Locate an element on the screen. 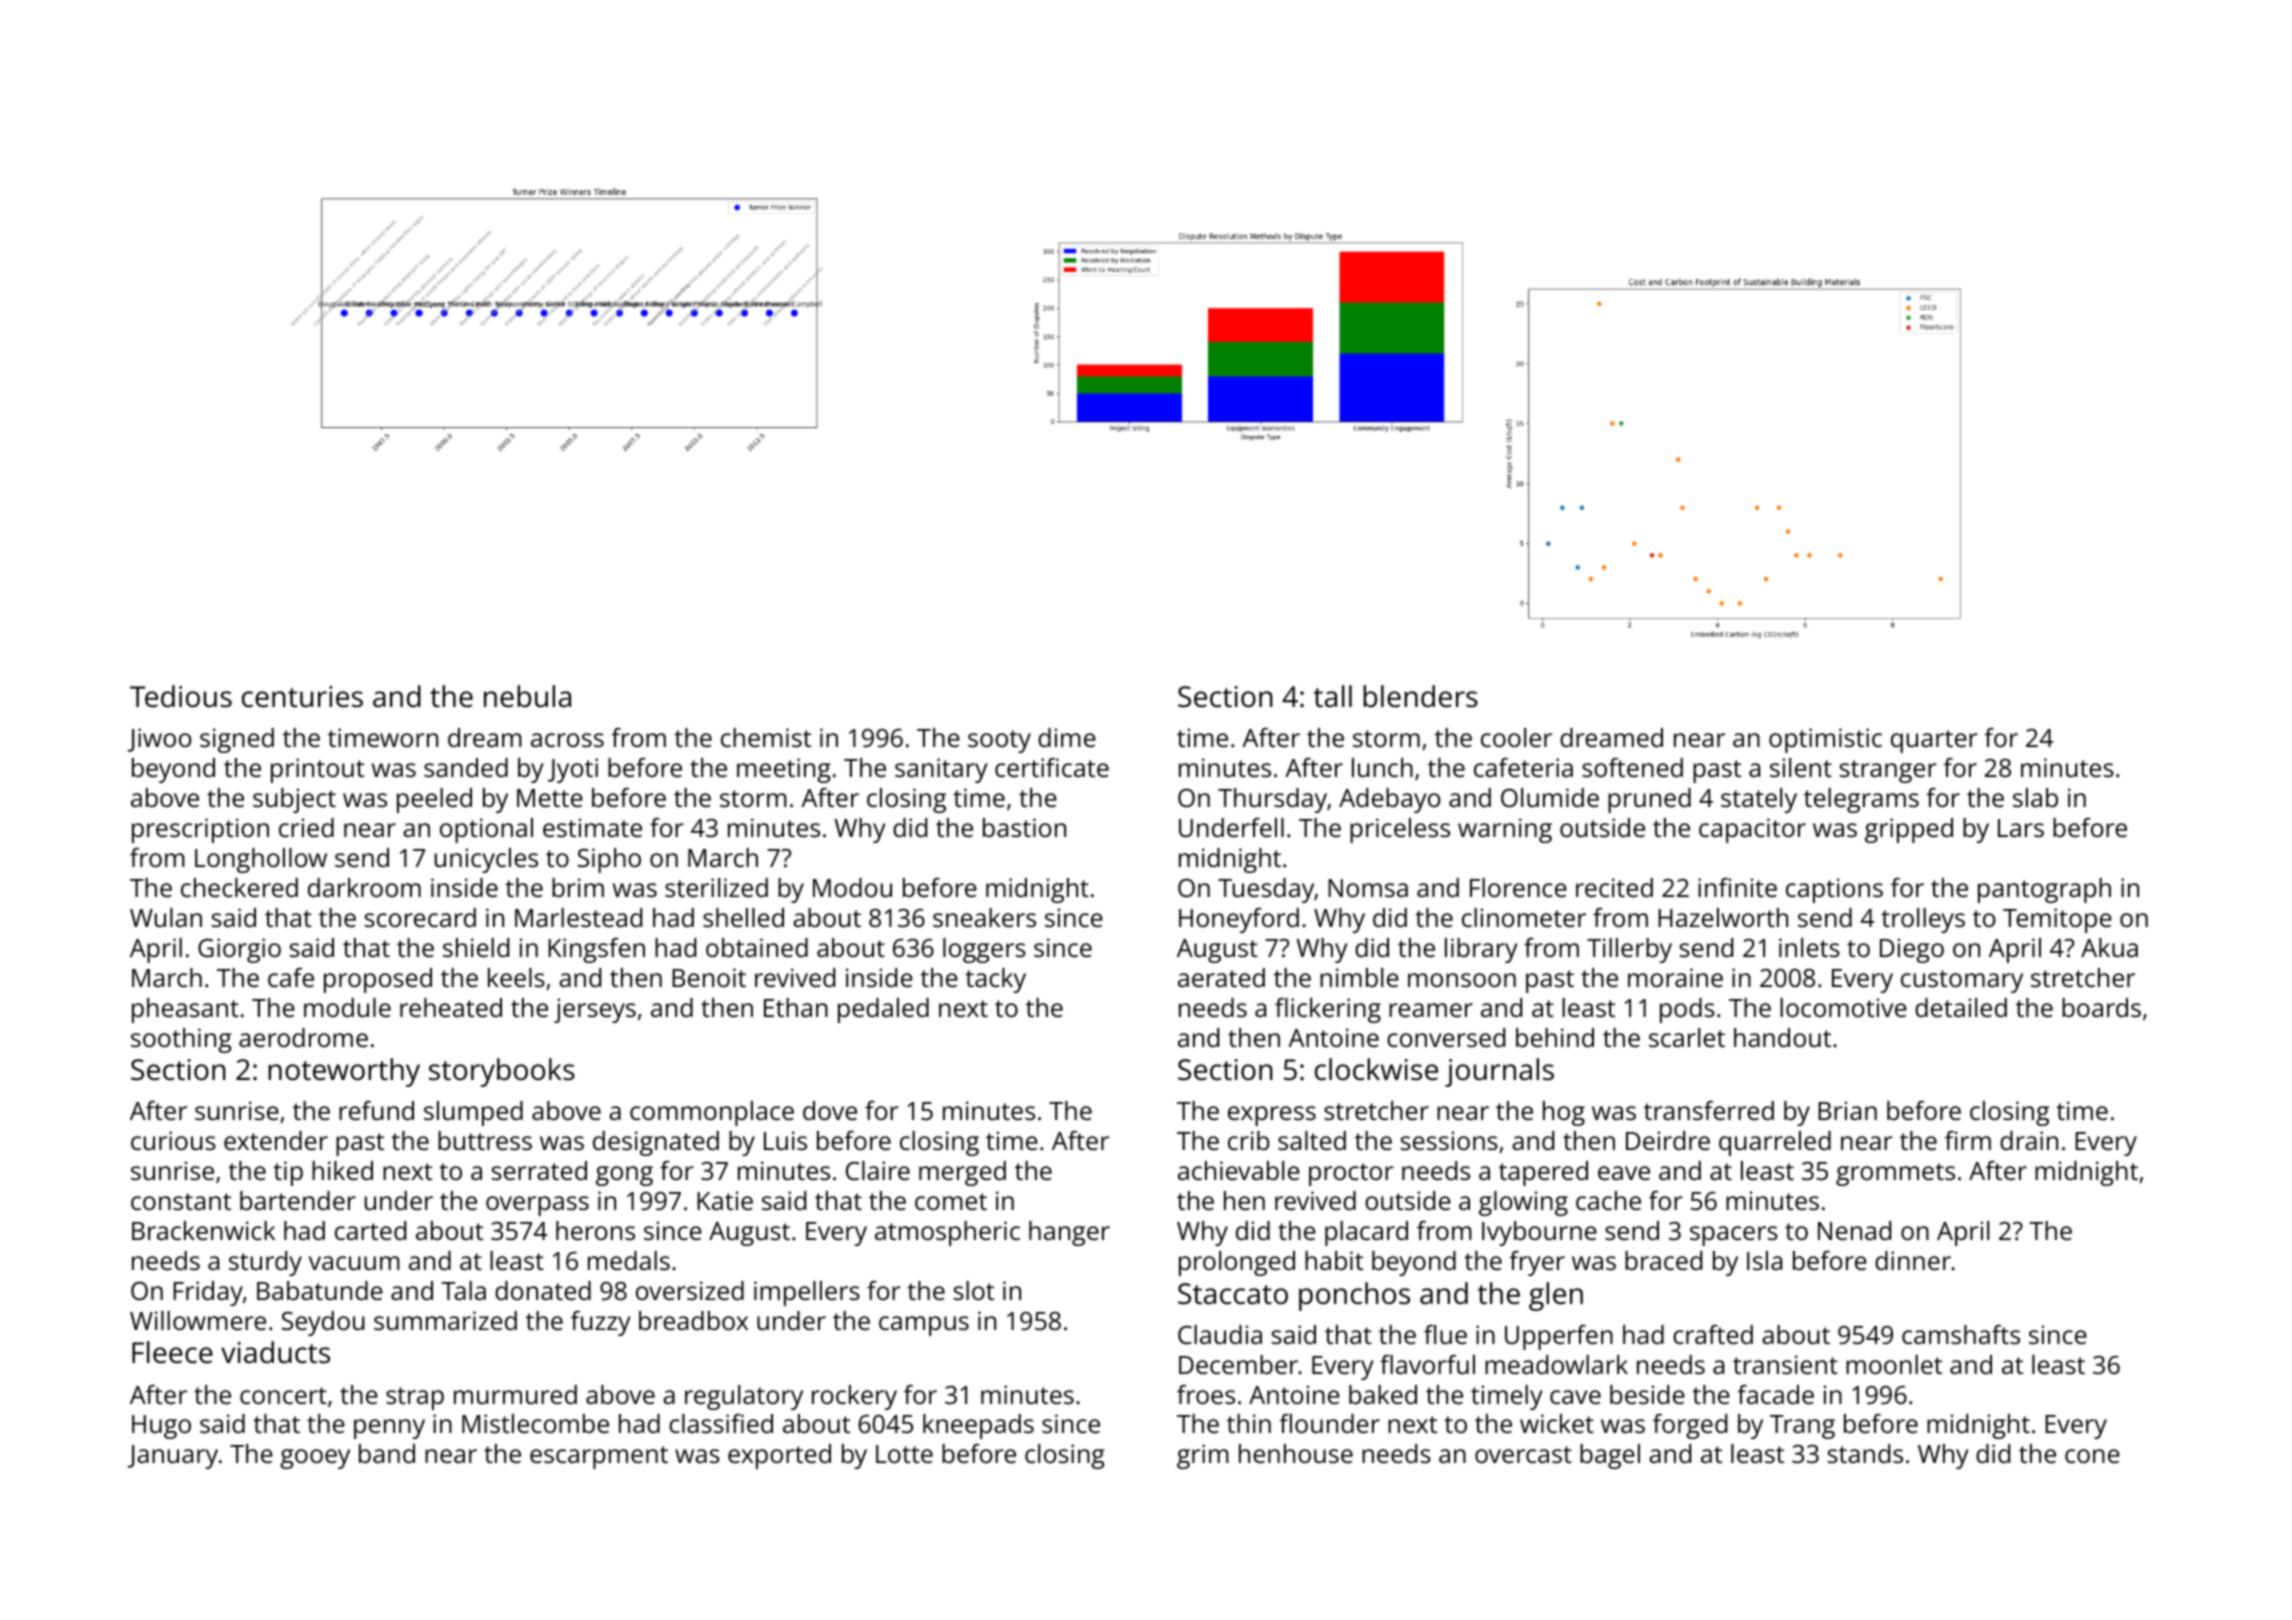  inlets is located at coordinates (1809, 947).
